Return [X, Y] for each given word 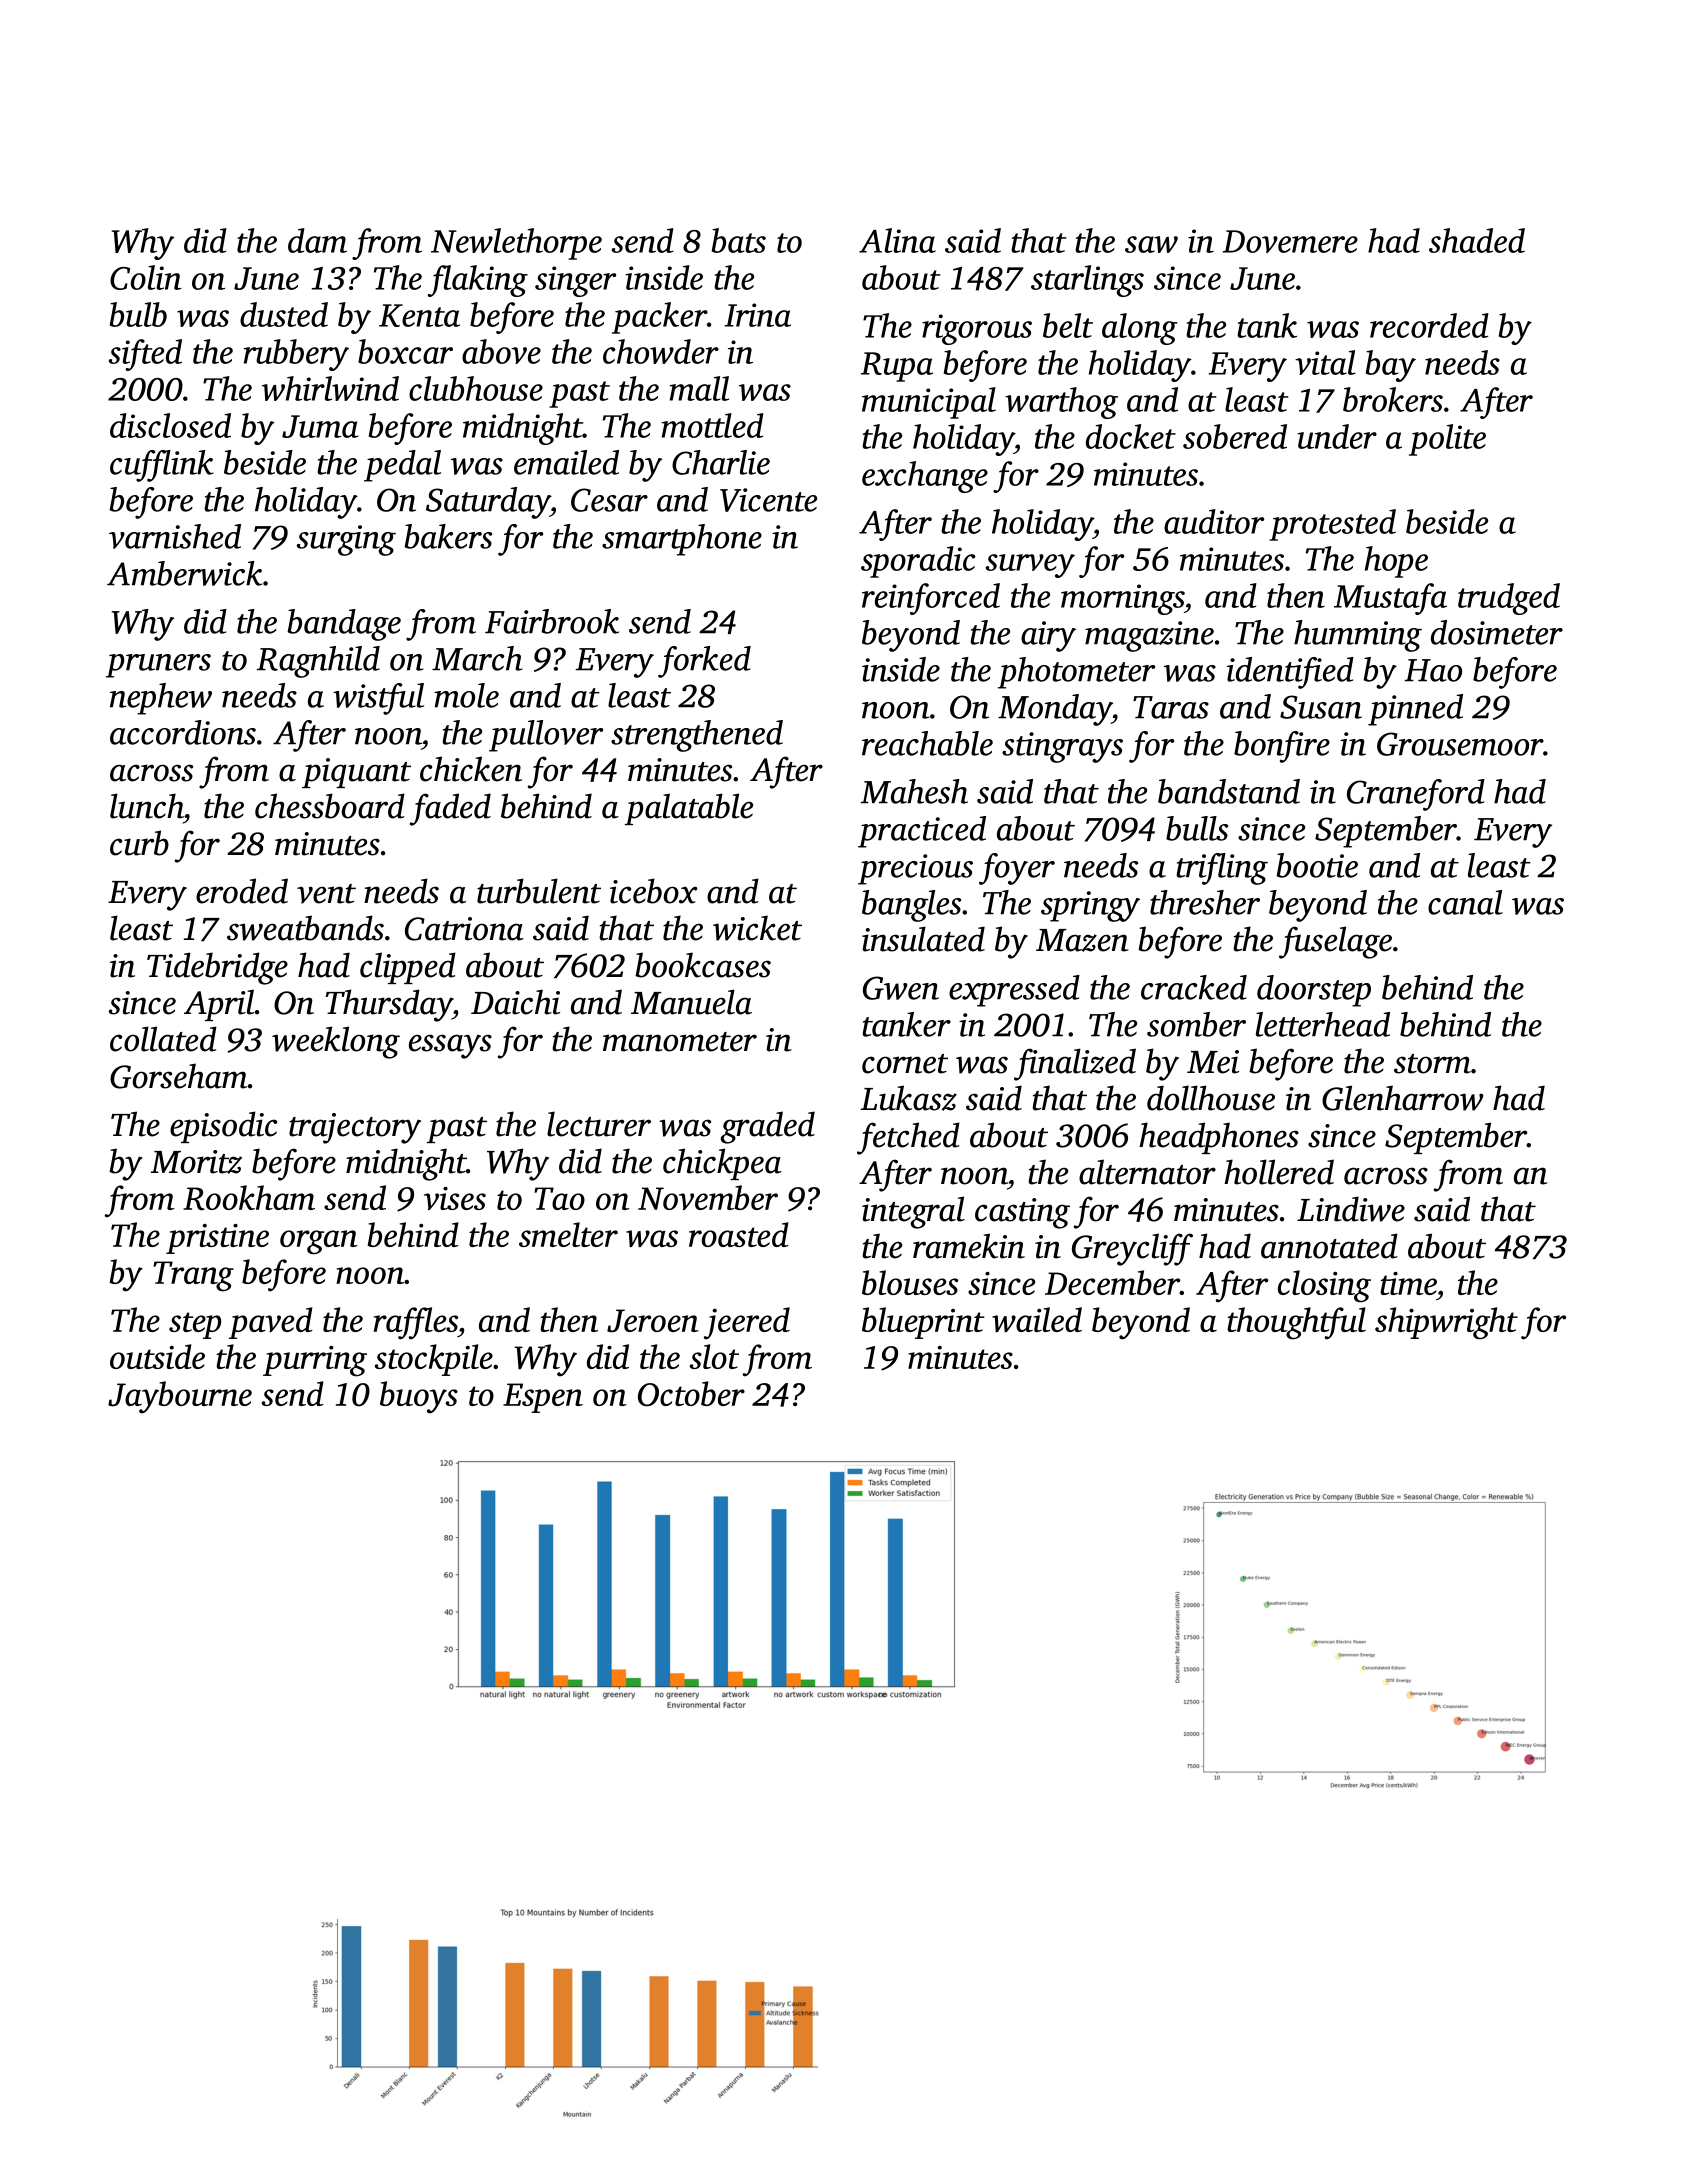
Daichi [515, 1002]
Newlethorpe [516, 244]
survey [1030, 566]
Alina [897, 240]
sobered [1235, 436]
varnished [175, 536]
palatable [689, 809]
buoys [419, 1397]
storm [1432, 1064]
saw [1151, 244]
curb [139, 843]
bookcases [703, 965]
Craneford [1416, 795]
